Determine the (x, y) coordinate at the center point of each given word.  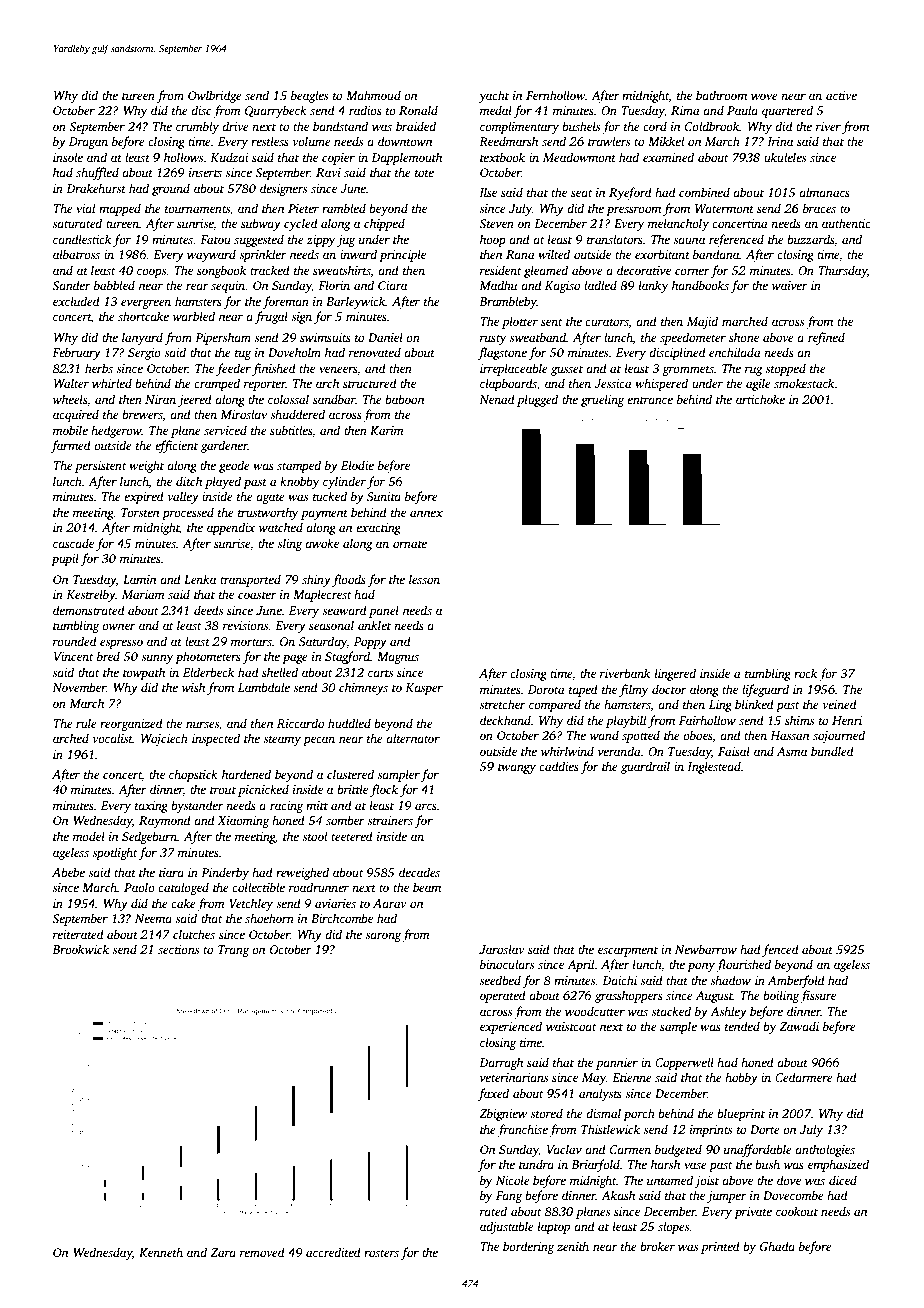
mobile (70, 430)
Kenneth (161, 1252)
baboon (404, 399)
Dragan (88, 143)
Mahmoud (373, 95)
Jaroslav (502, 949)
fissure (818, 996)
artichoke (760, 399)
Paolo (139, 887)
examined (668, 157)
